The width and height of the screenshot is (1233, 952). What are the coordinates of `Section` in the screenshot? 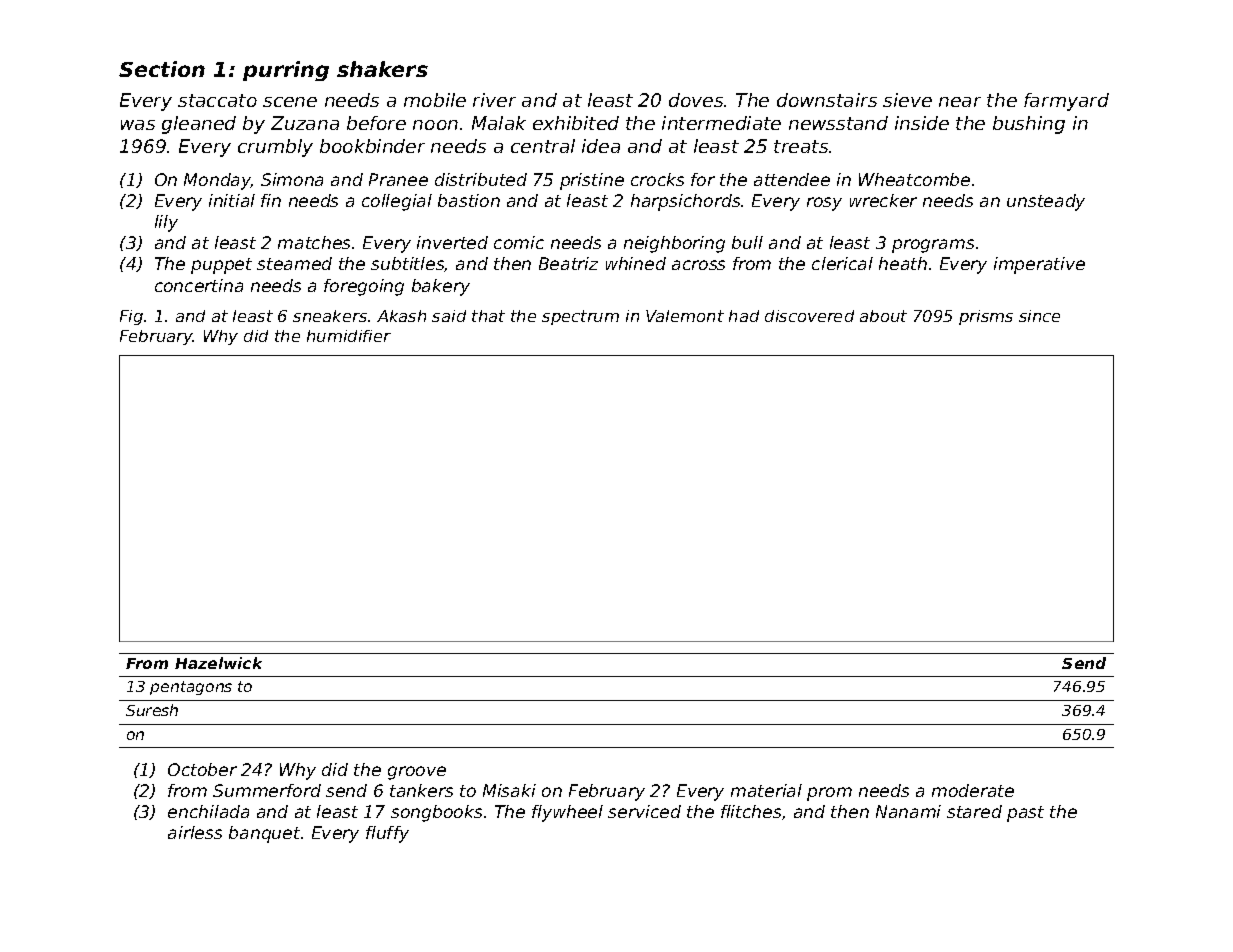 It's located at (162, 69).
